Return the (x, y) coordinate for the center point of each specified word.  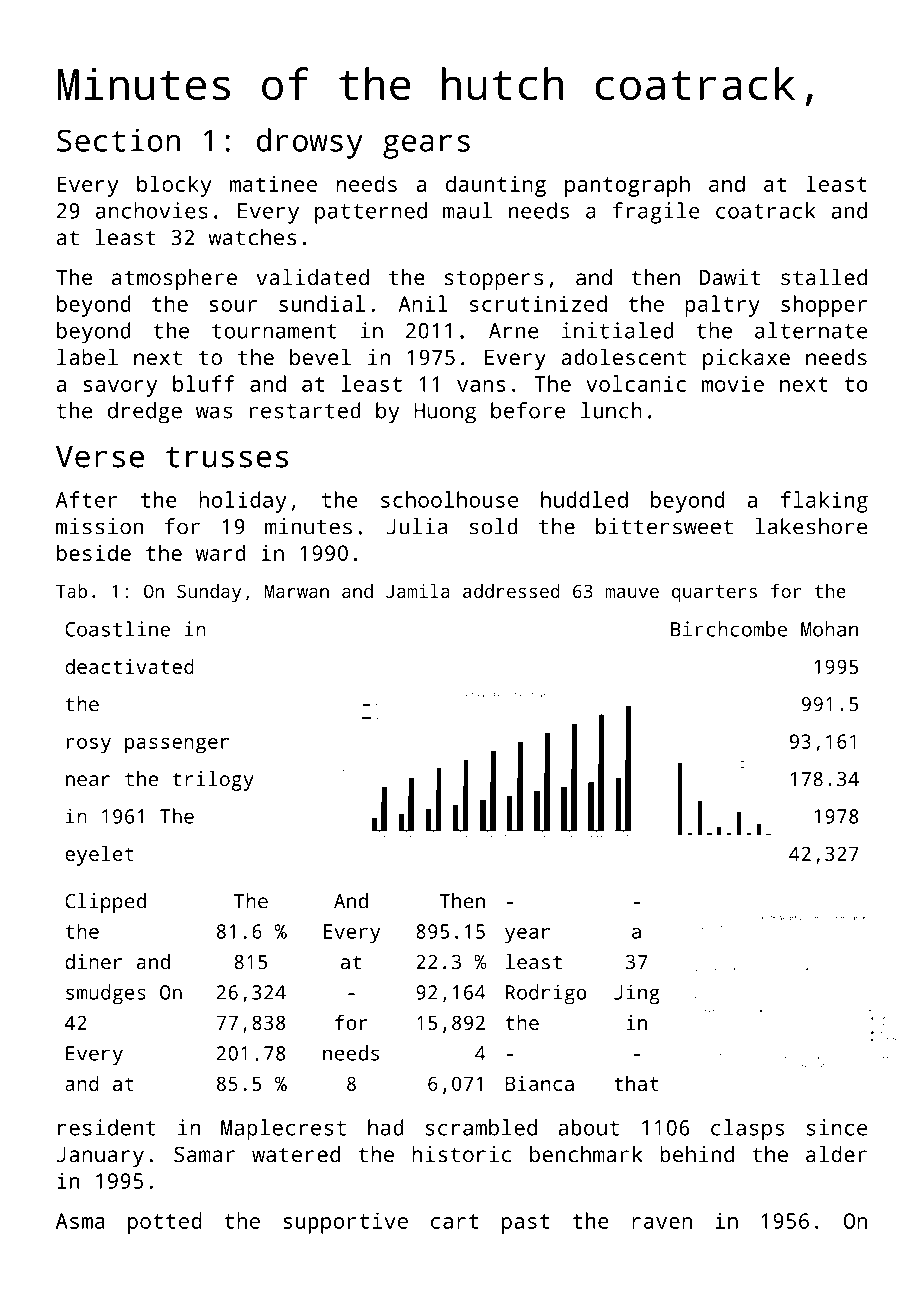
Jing (637, 994)
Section (118, 140)
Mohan (829, 629)
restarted (305, 410)
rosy (89, 746)
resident (107, 1127)
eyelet (99, 856)
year (527, 936)
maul (467, 210)
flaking (824, 502)
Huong (445, 413)
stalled (824, 277)
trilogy (213, 781)
